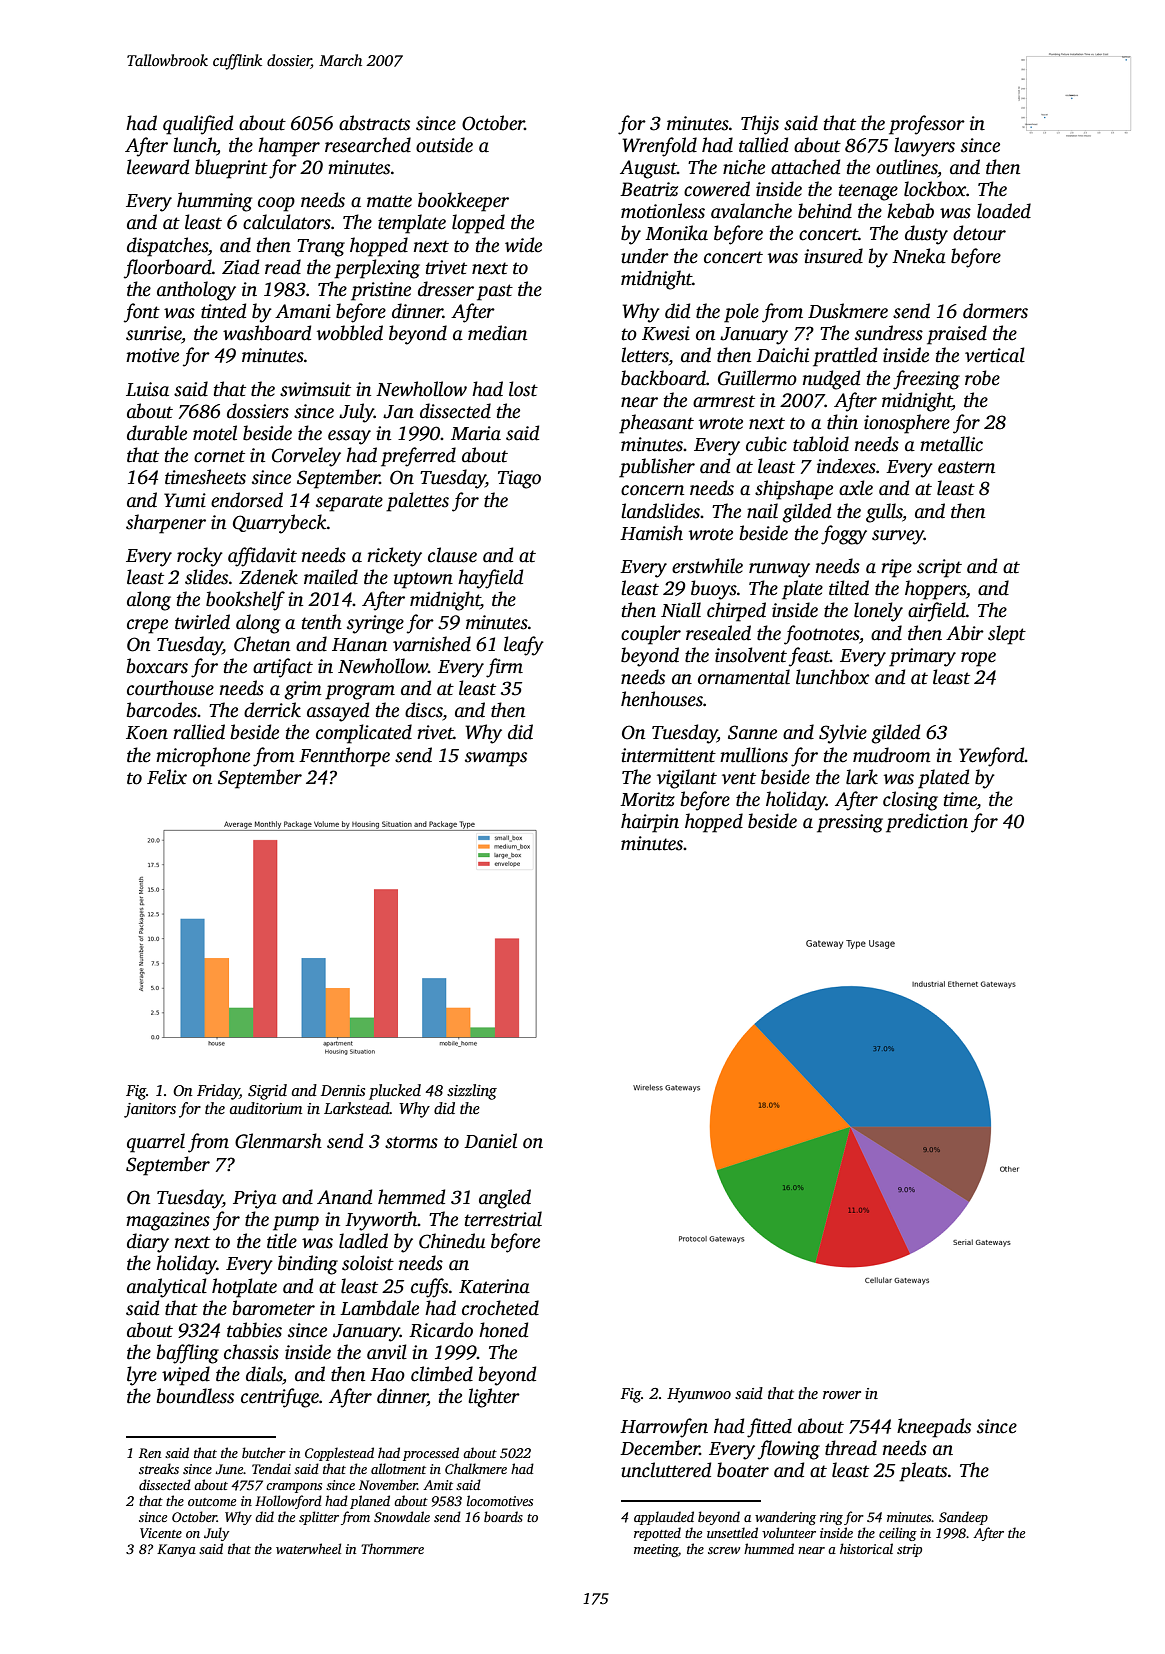 The image size is (1165, 1654). I want to click on Kanya, so click(176, 1550).
